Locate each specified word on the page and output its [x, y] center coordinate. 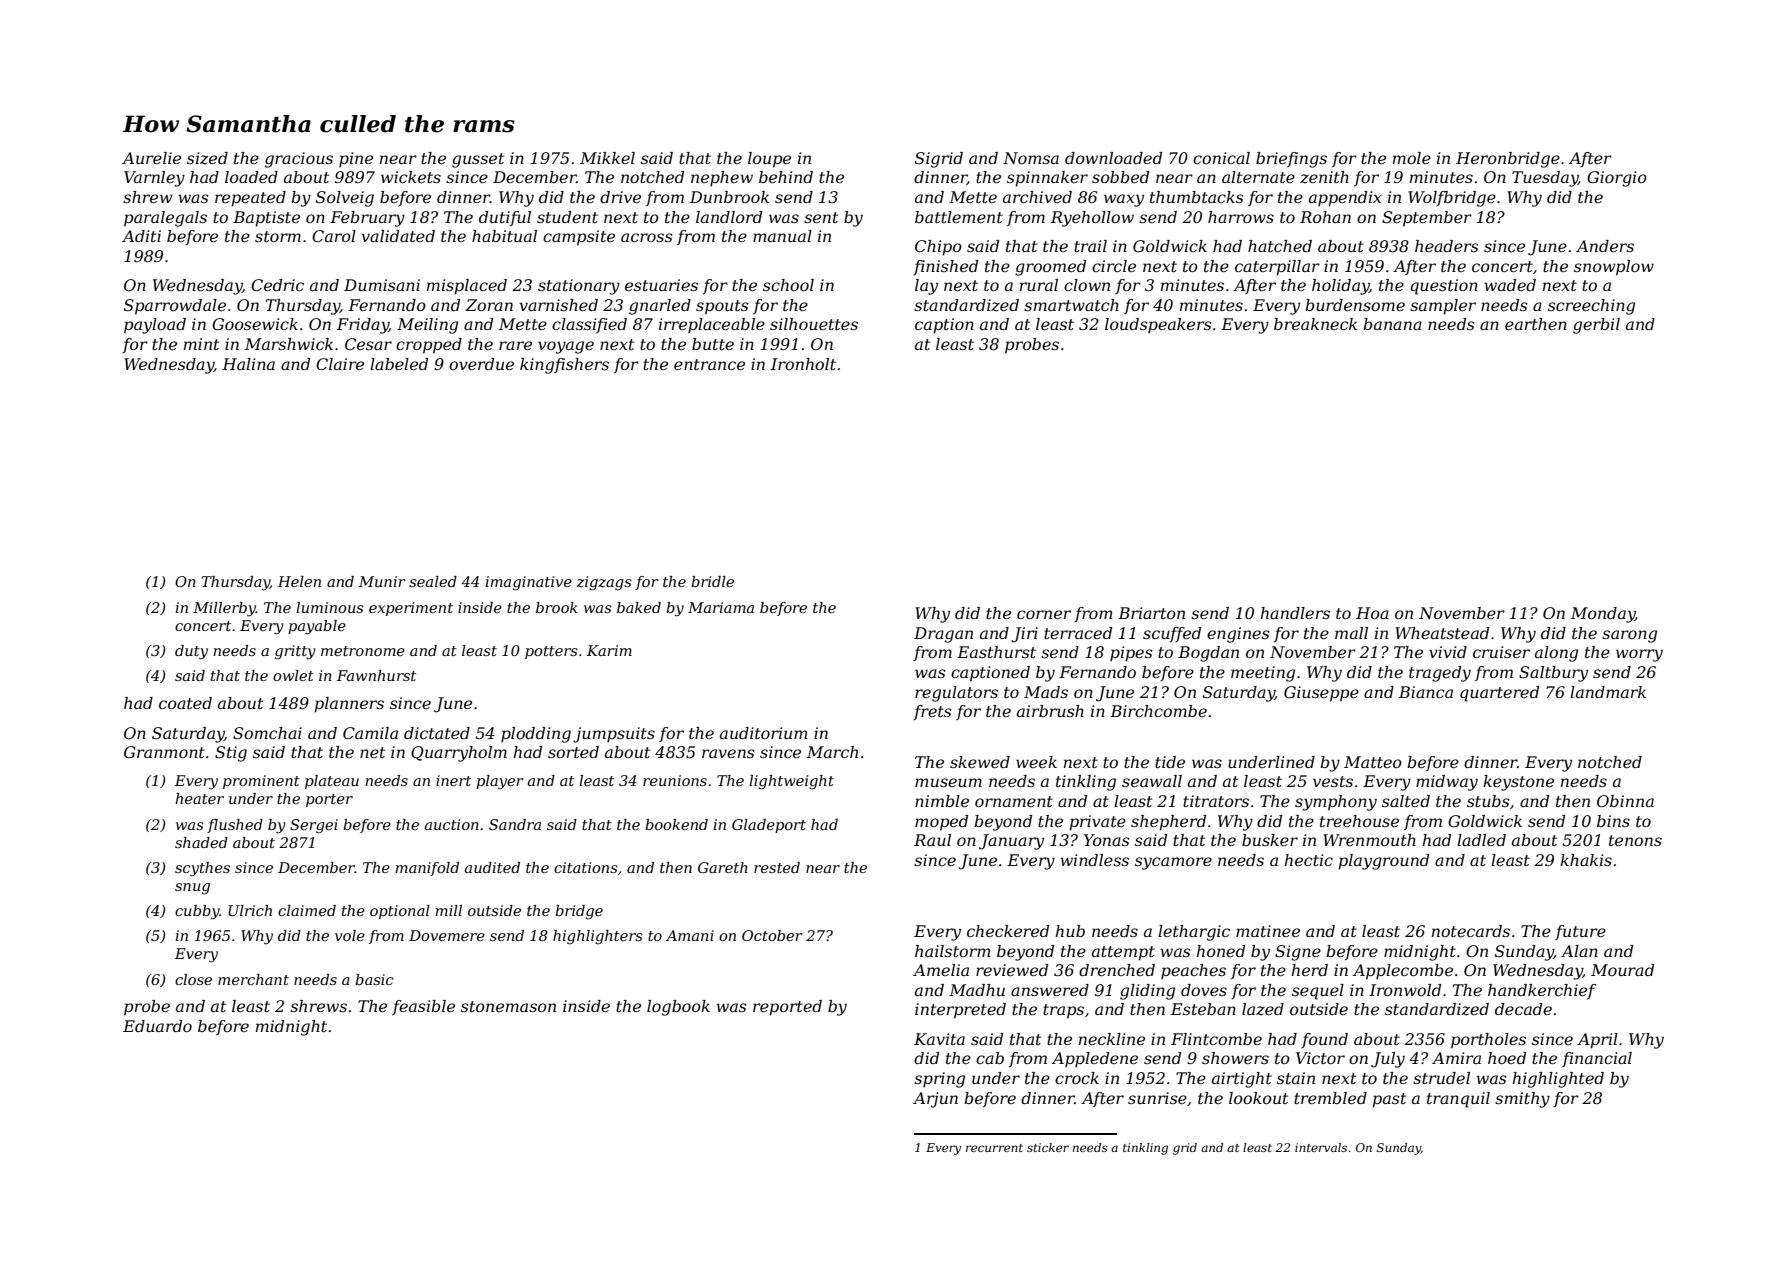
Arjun [935, 1100]
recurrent [994, 1148]
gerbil [1596, 326]
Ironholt [803, 364]
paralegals [165, 219]
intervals [1321, 1147]
